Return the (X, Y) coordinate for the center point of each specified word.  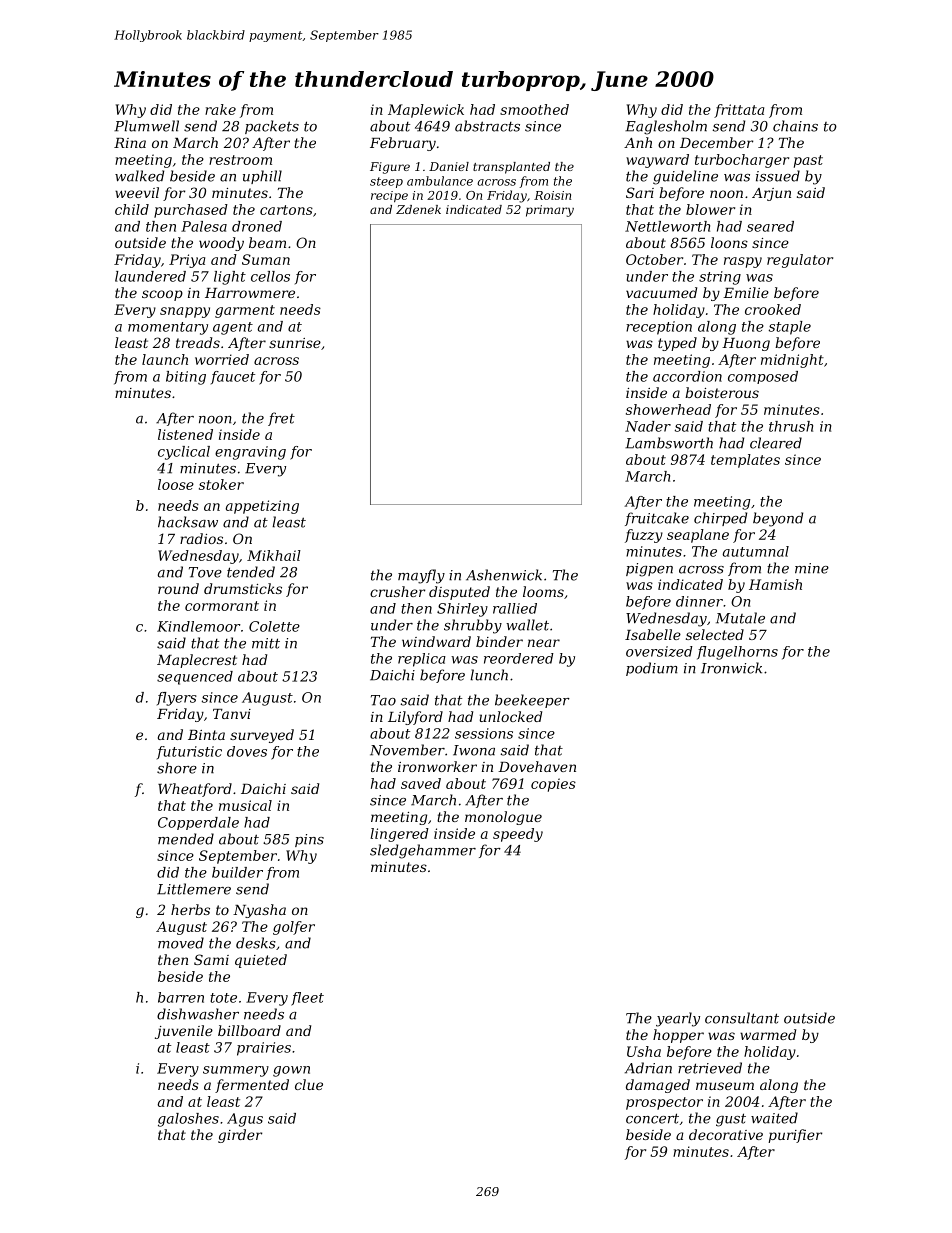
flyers (177, 699)
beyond (778, 519)
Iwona (474, 750)
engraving (250, 453)
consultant (742, 1018)
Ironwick (731, 668)
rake (220, 109)
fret (281, 419)
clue (309, 1084)
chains (795, 126)
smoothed (534, 109)
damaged (658, 1086)
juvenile (184, 1032)
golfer (294, 928)
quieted (261, 961)
